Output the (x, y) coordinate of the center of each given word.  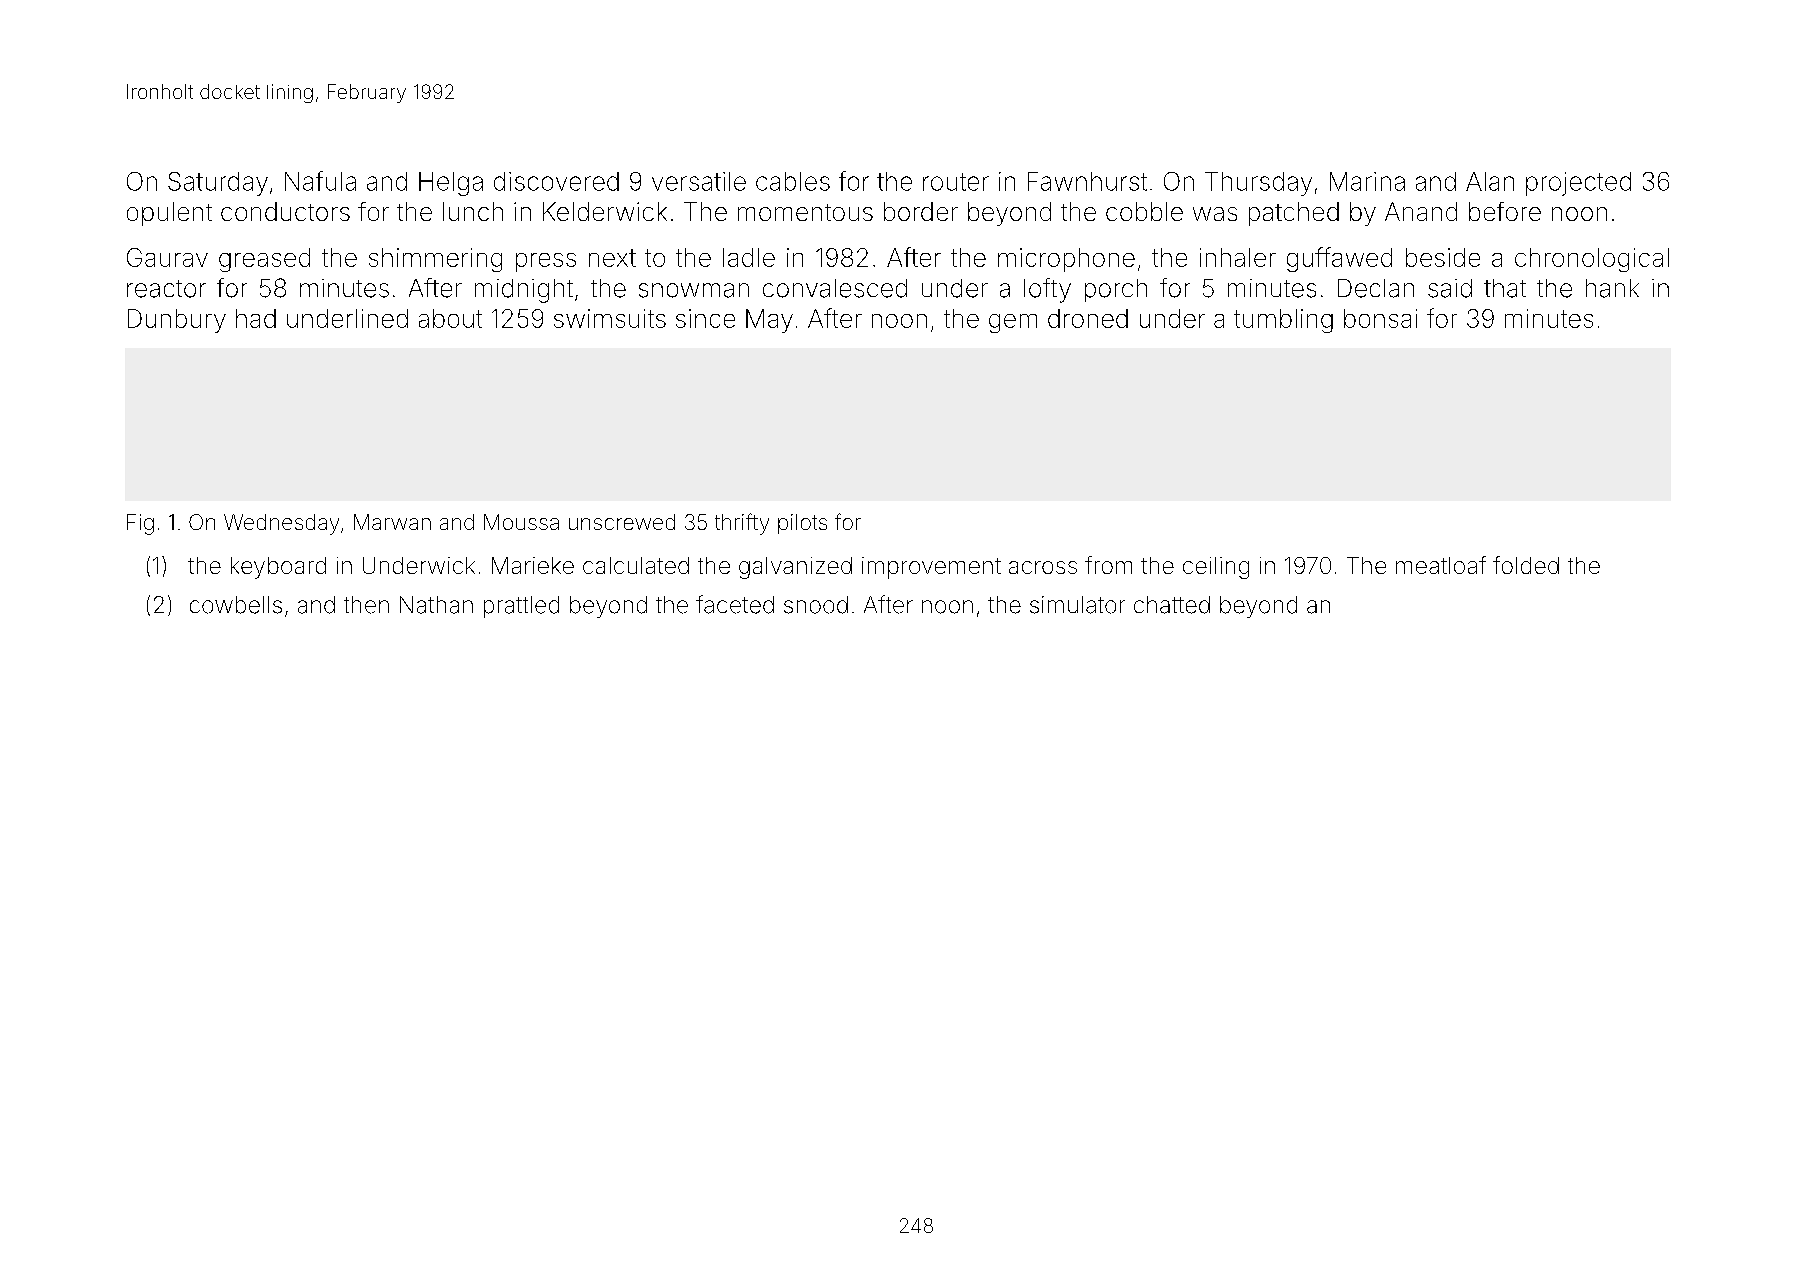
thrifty (742, 524)
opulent (169, 214)
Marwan (392, 522)
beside (1443, 257)
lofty (1047, 290)
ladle (749, 257)
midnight (524, 291)
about (450, 318)
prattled (521, 607)
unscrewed (622, 522)
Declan (1376, 288)
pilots (802, 524)
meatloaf (1441, 565)
